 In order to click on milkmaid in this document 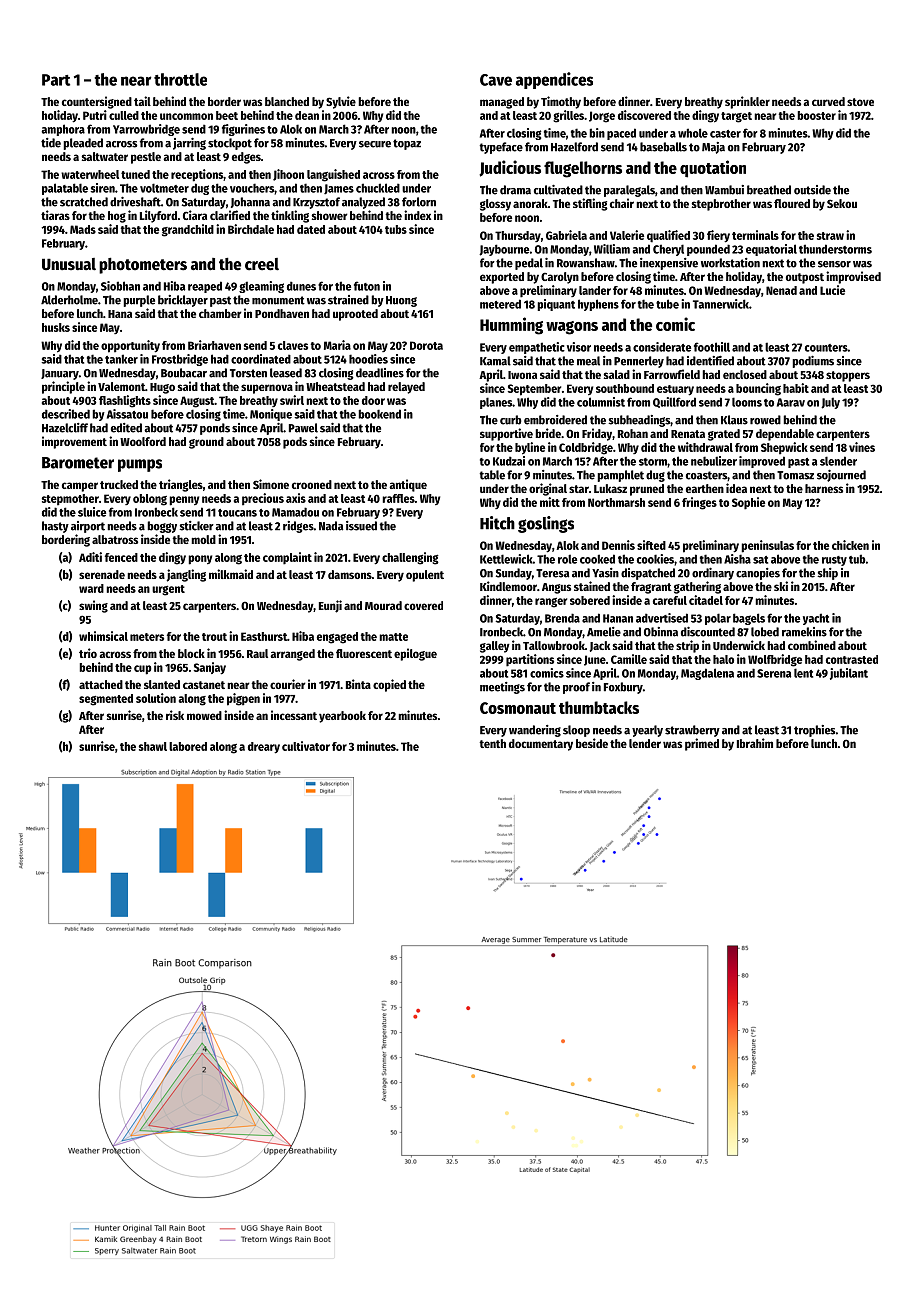, I will do `click(231, 574)`.
